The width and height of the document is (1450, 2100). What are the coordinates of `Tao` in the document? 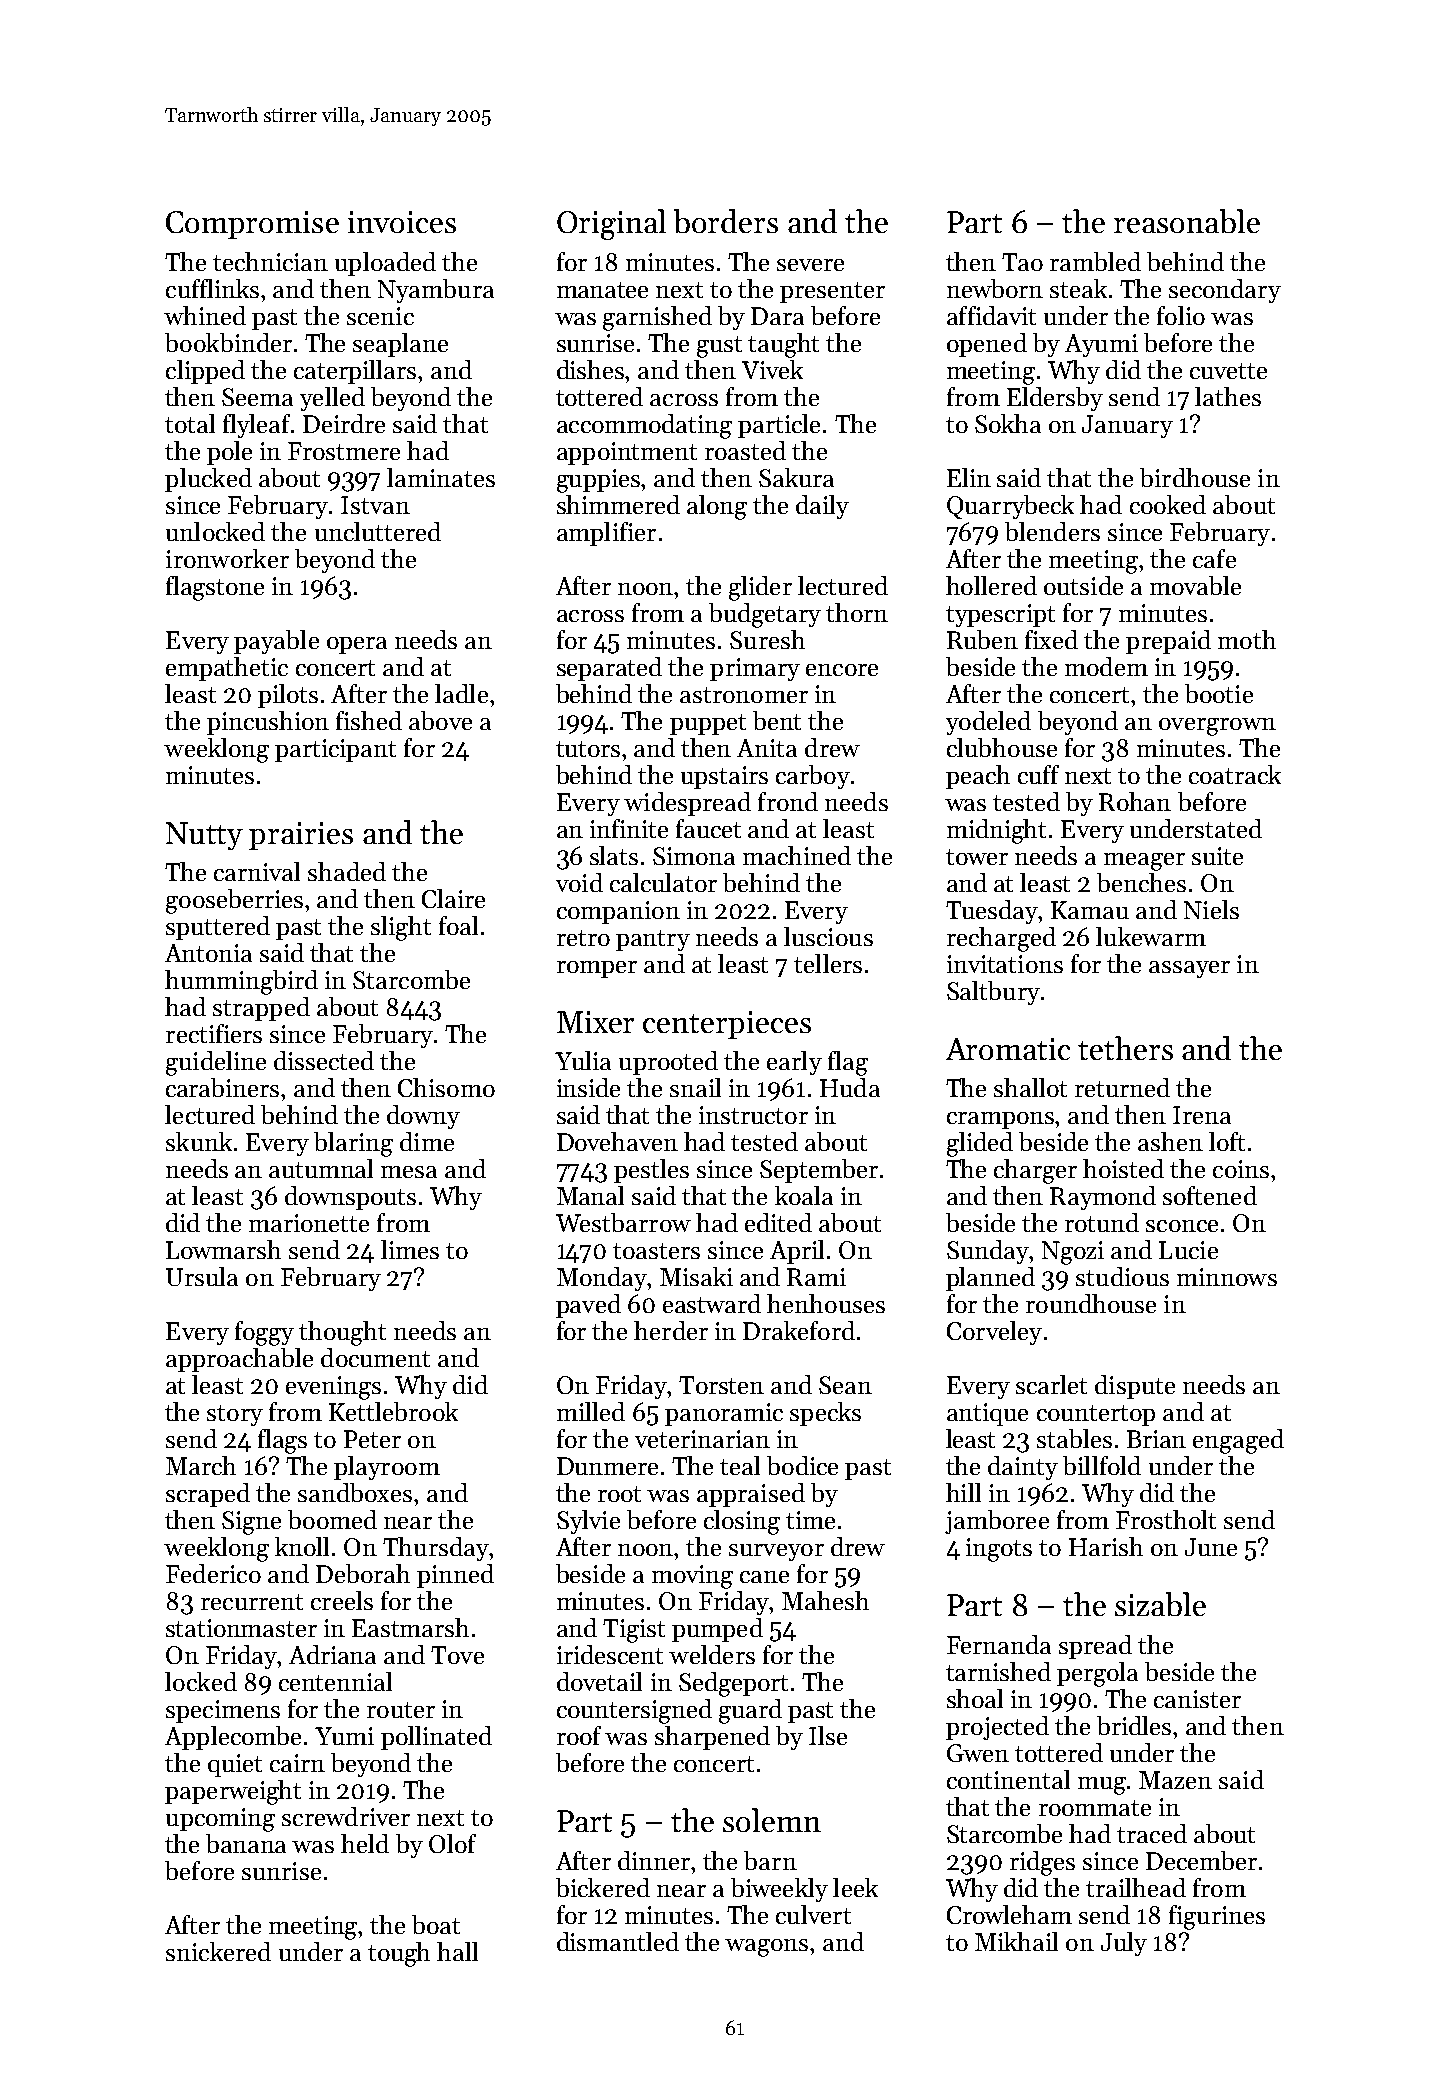 It's located at (1022, 262).
